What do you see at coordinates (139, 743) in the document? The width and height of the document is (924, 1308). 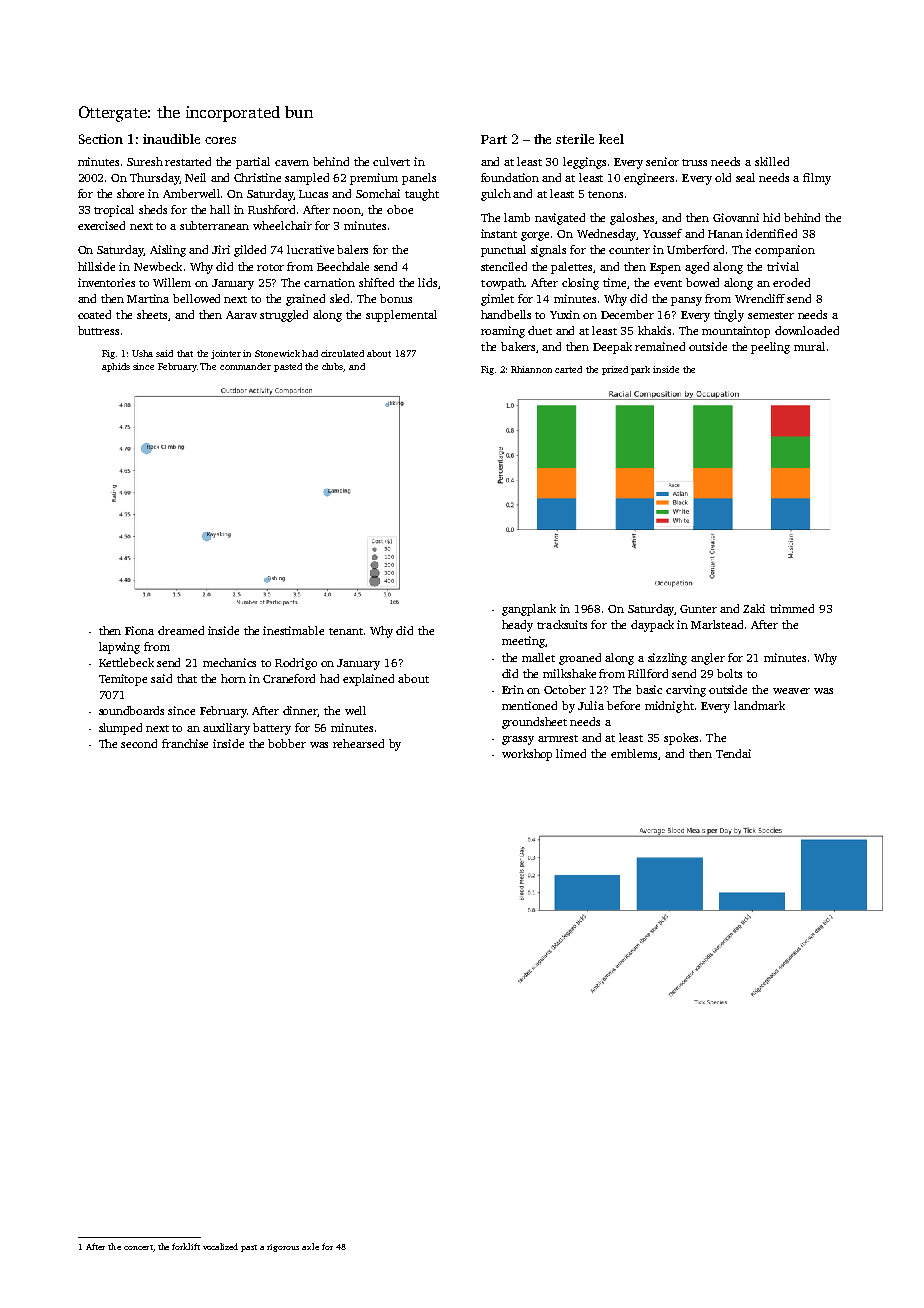 I see `second` at bounding box center [139, 743].
